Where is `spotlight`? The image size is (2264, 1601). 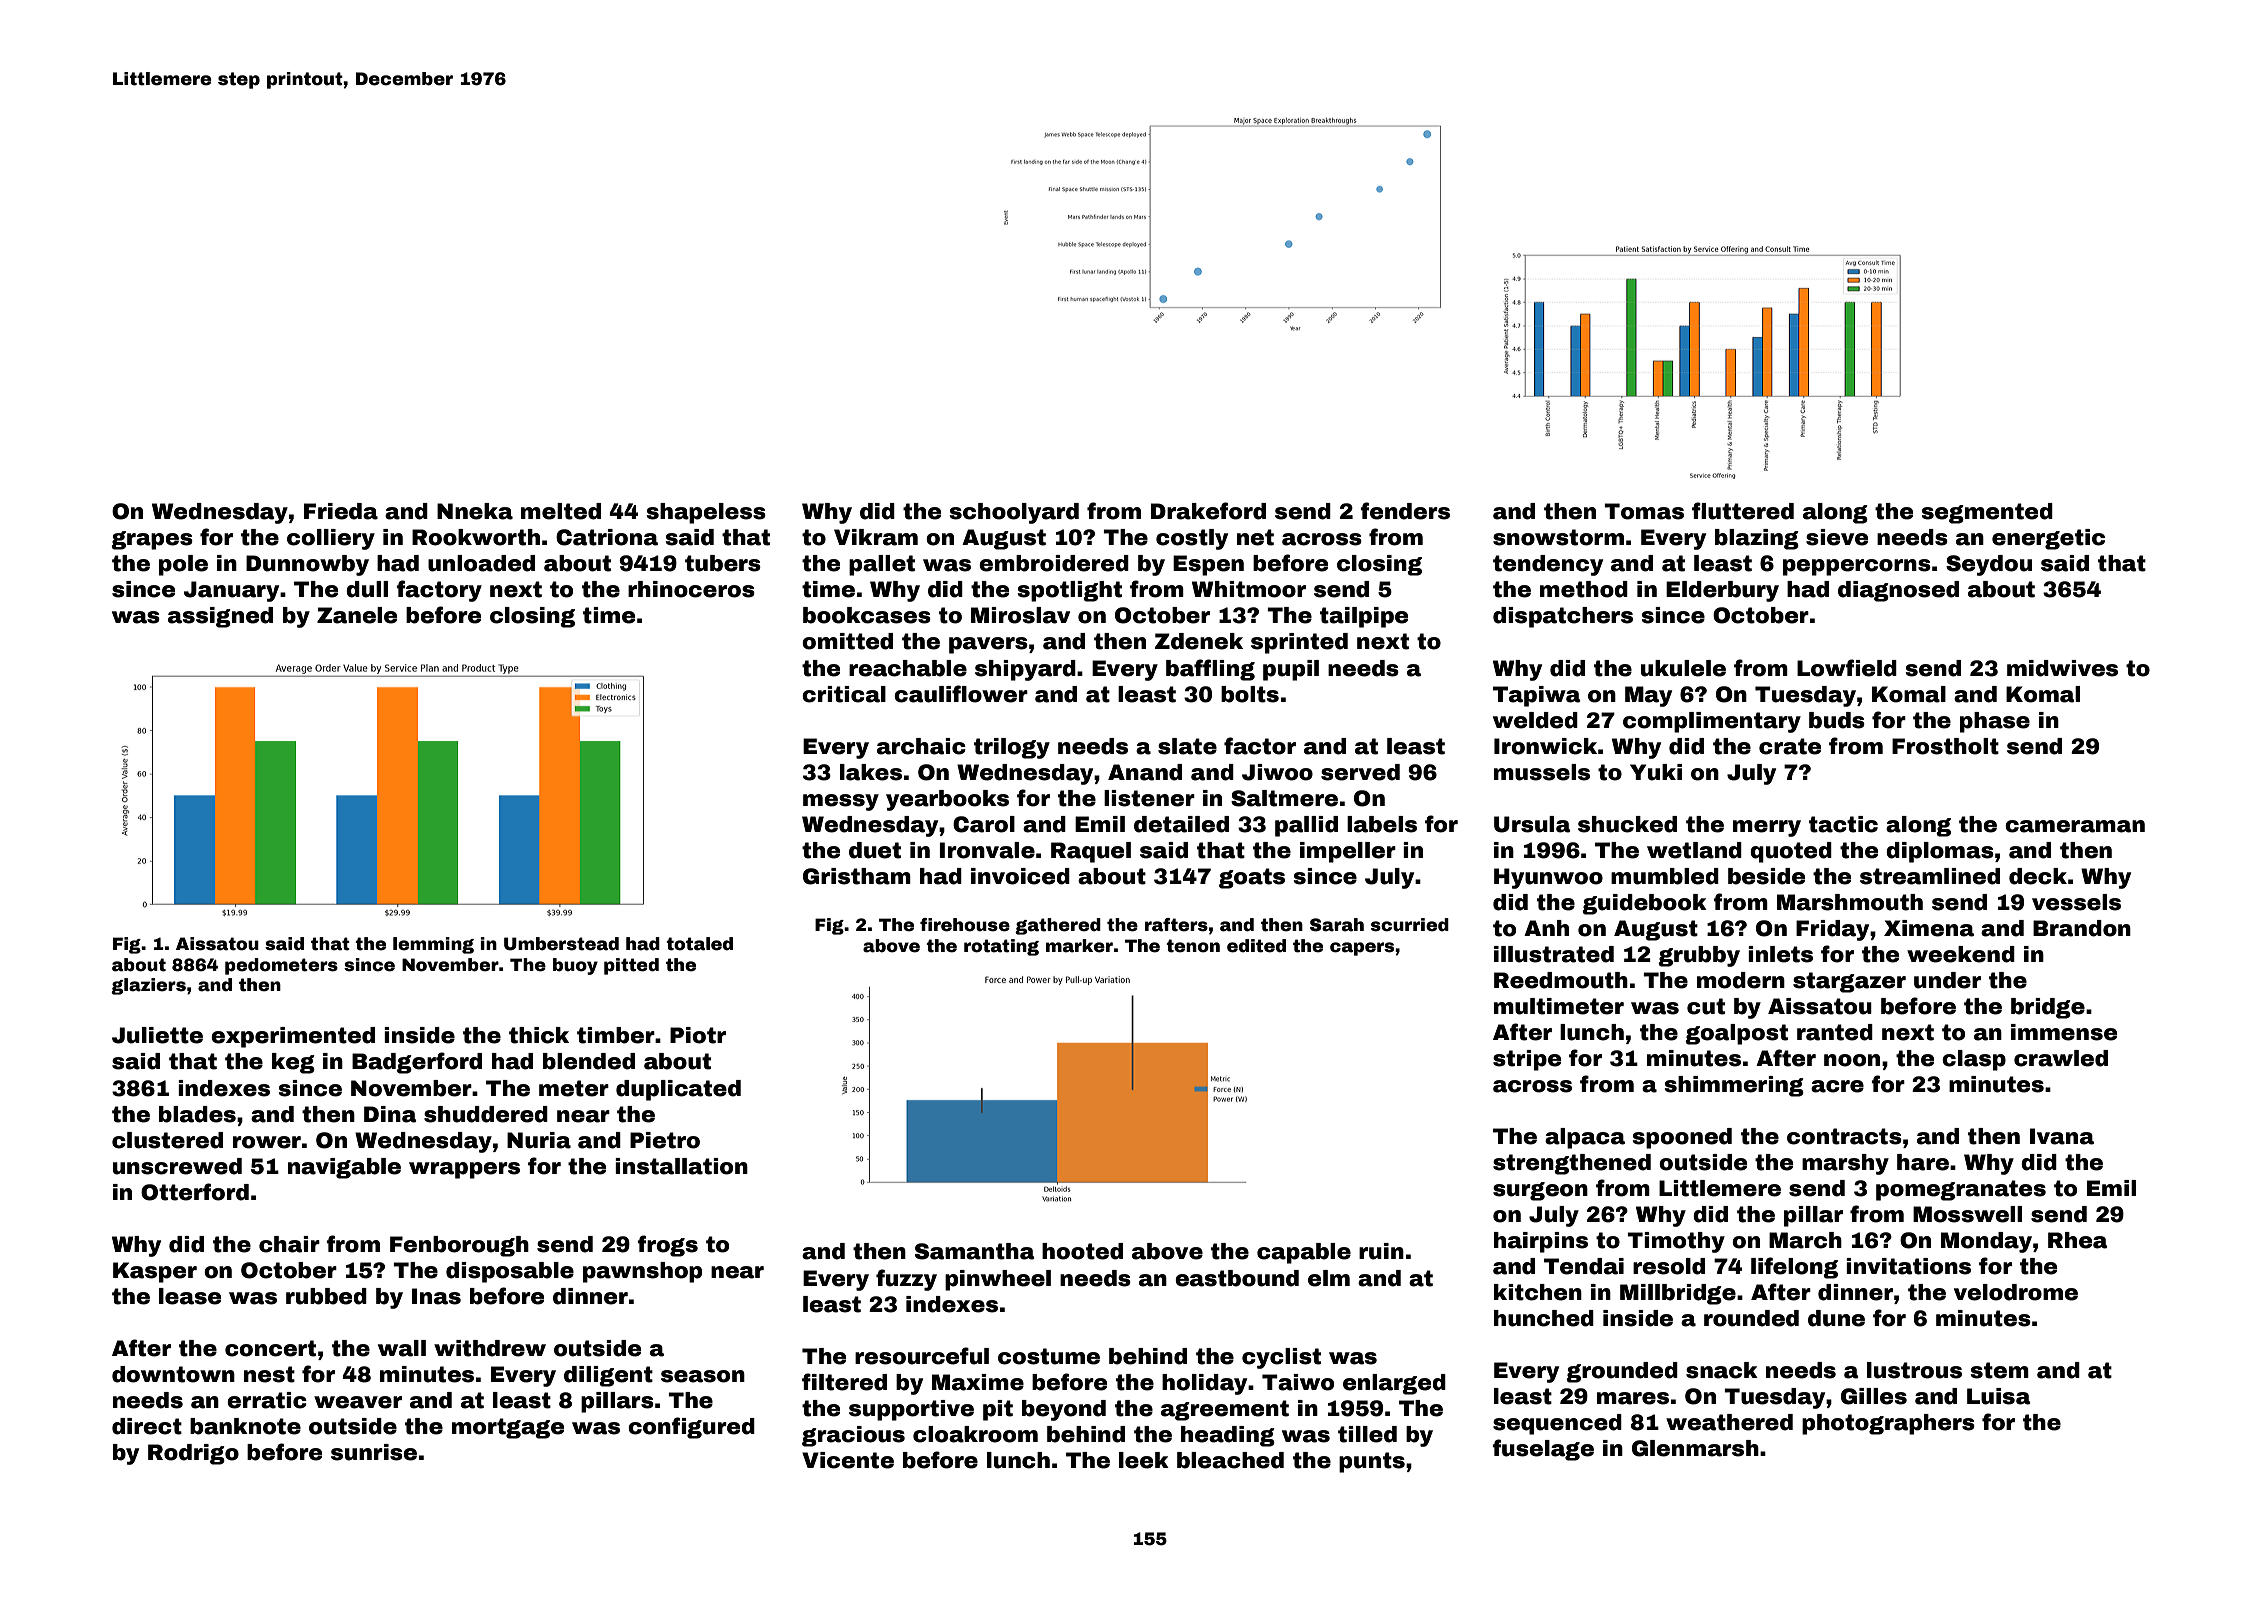 spotlight is located at coordinates (1070, 591).
